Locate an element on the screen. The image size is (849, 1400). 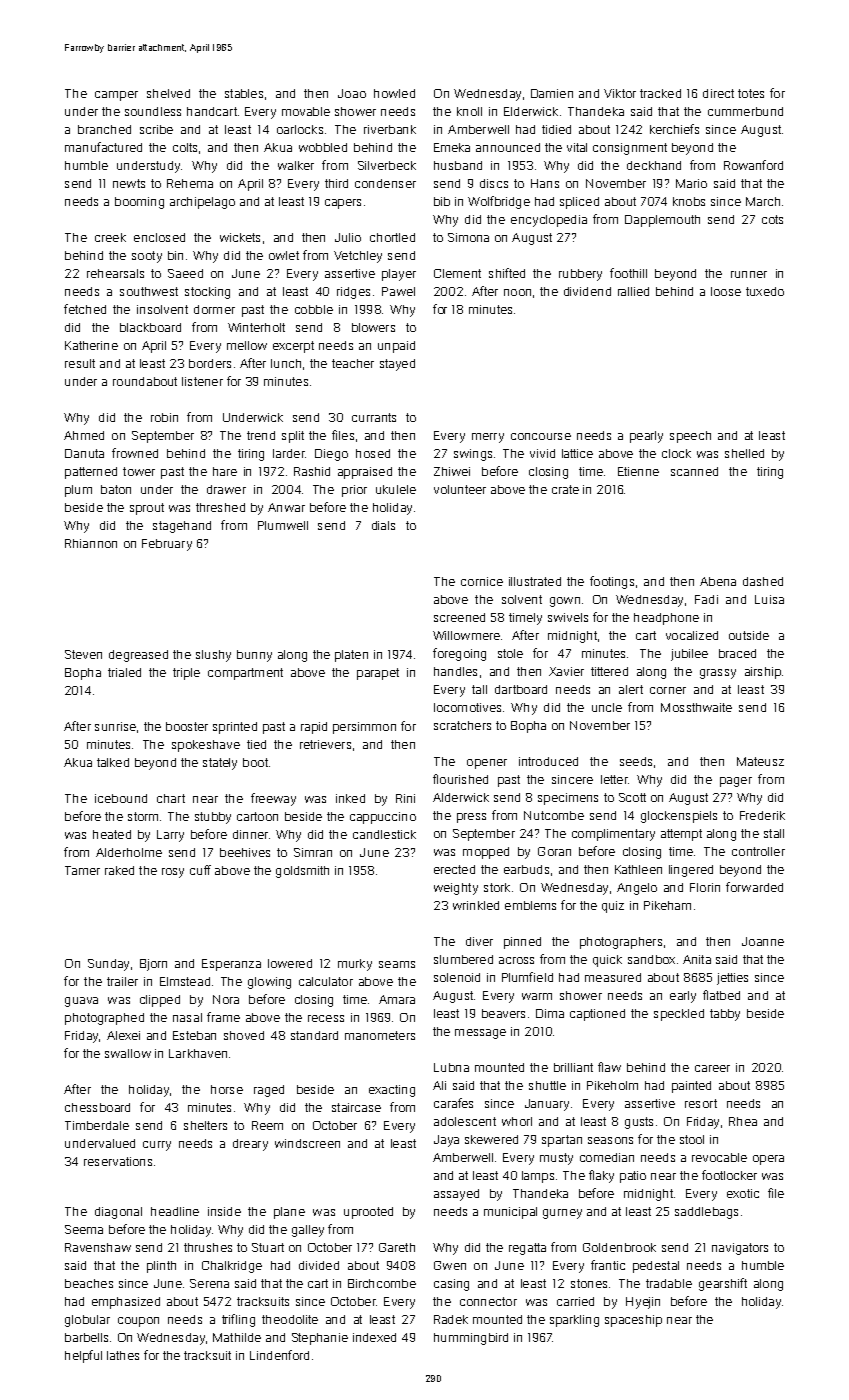
dinner is located at coordinates (250, 834).
